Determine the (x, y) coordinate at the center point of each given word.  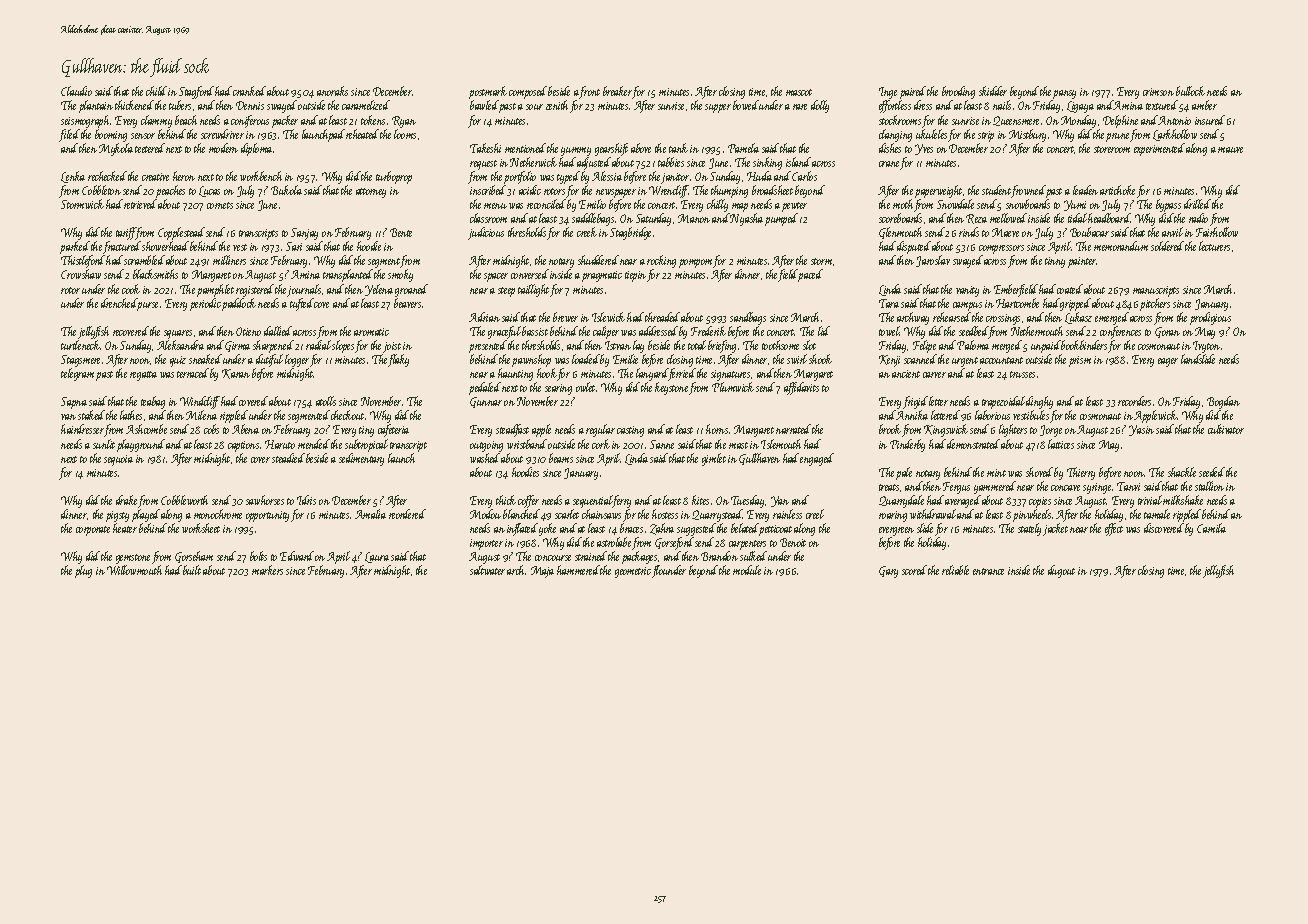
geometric (633, 572)
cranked (249, 91)
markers (267, 570)
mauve (1230, 150)
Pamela (743, 148)
